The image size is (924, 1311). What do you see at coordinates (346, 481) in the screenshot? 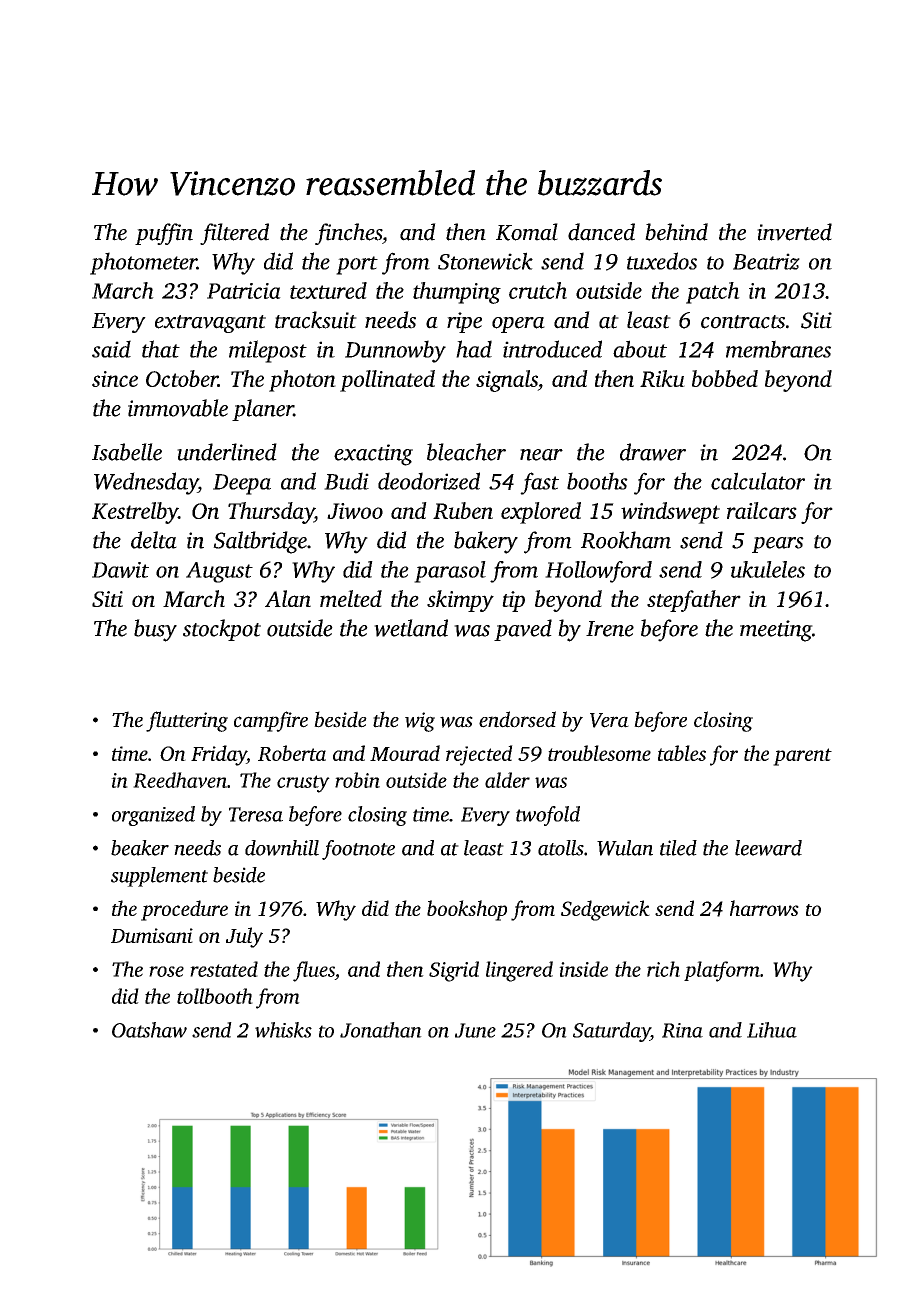
I see `Budi` at bounding box center [346, 481].
